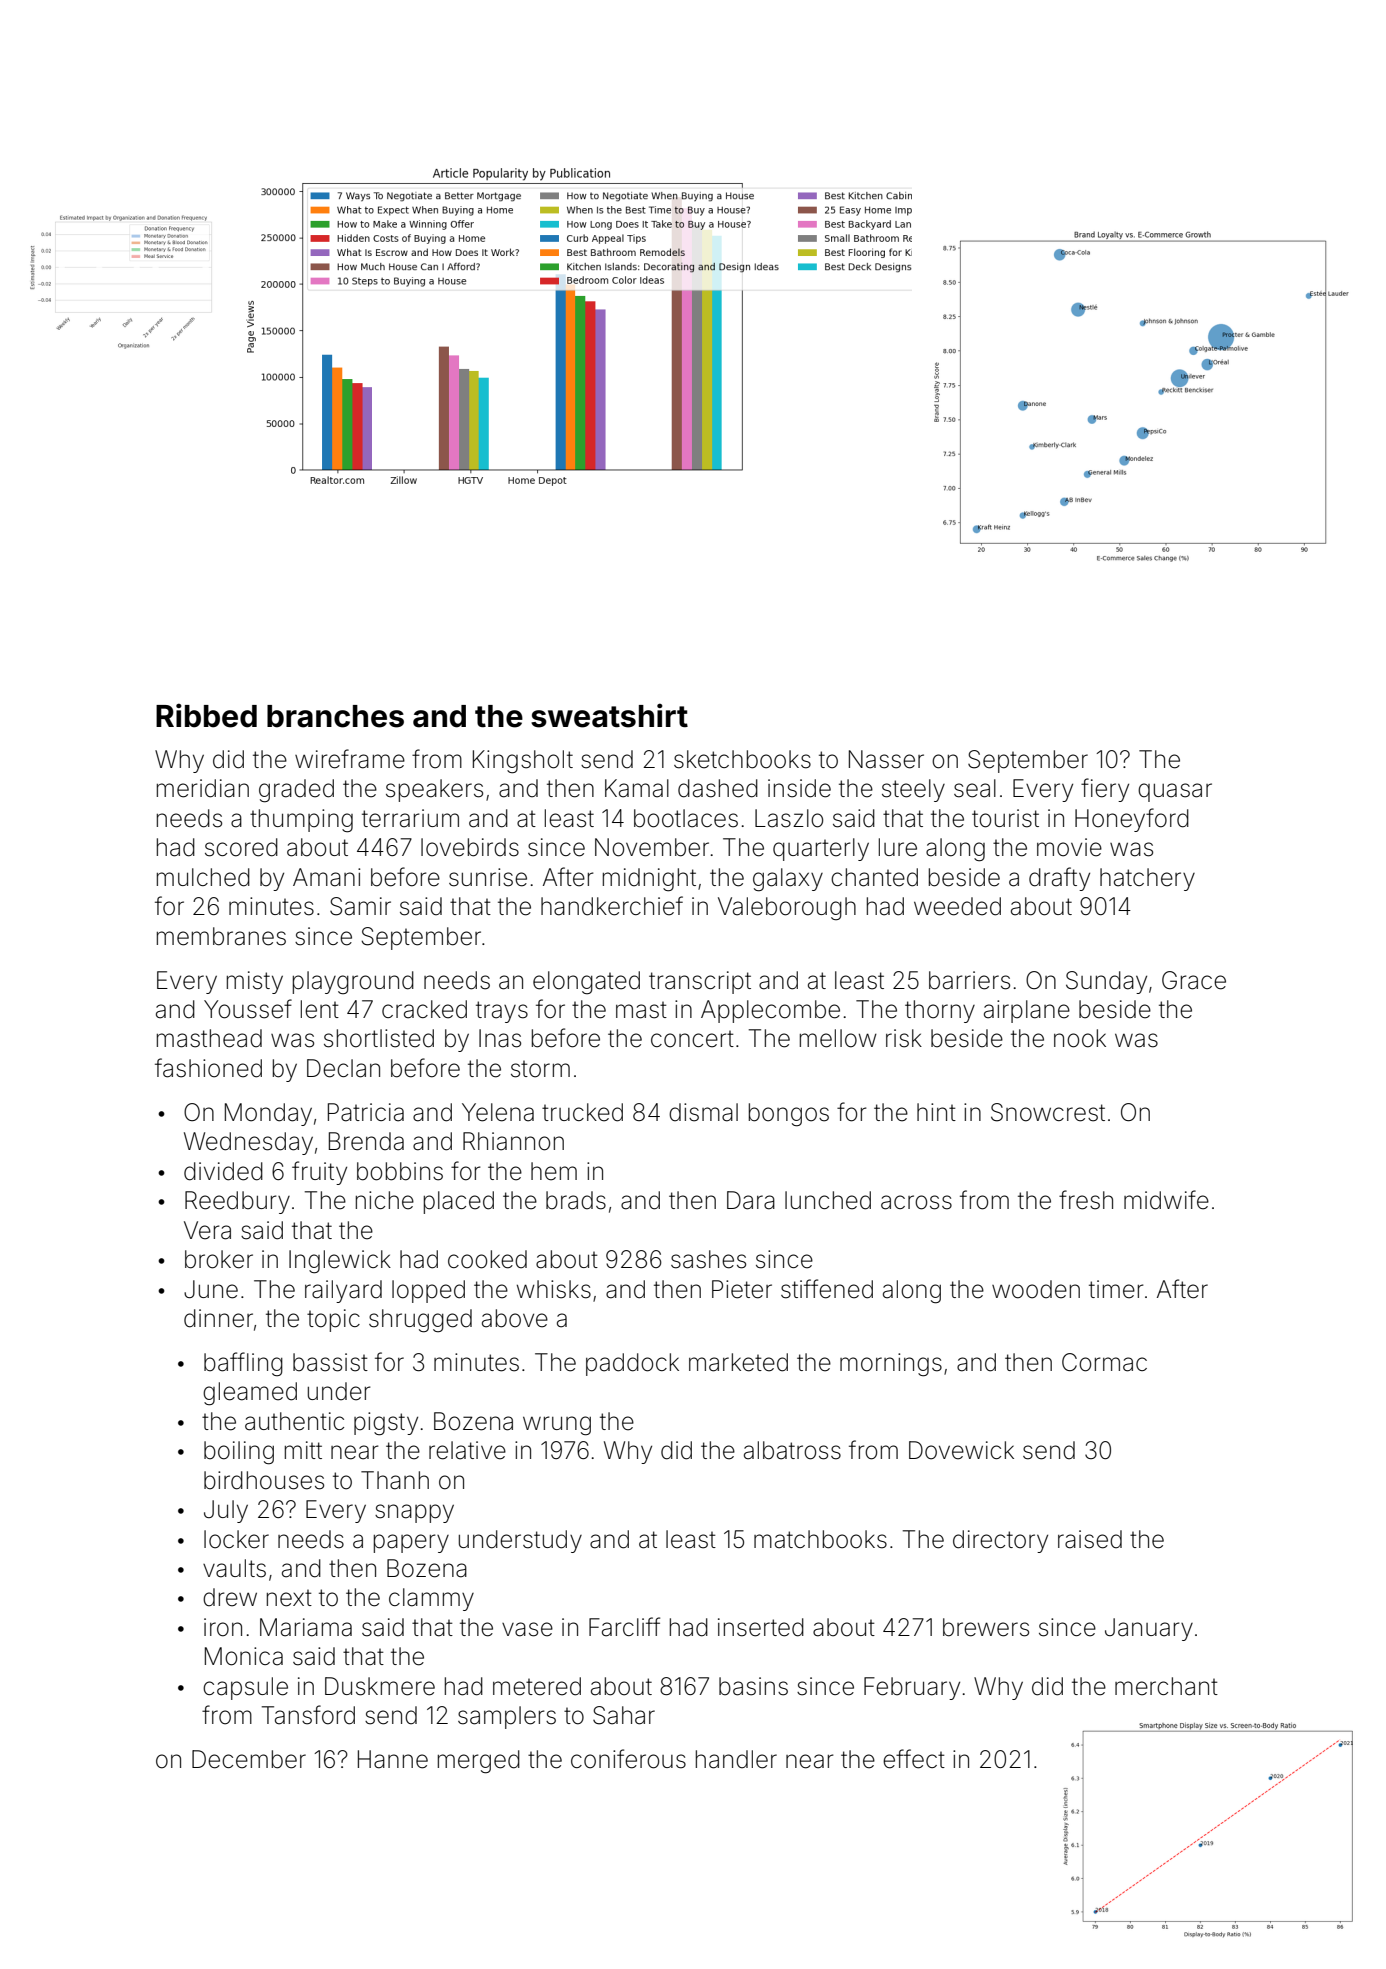 Image resolution: width=1386 pixels, height=1969 pixels. What do you see at coordinates (624, 1627) in the screenshot?
I see `Farcliff` at bounding box center [624, 1627].
